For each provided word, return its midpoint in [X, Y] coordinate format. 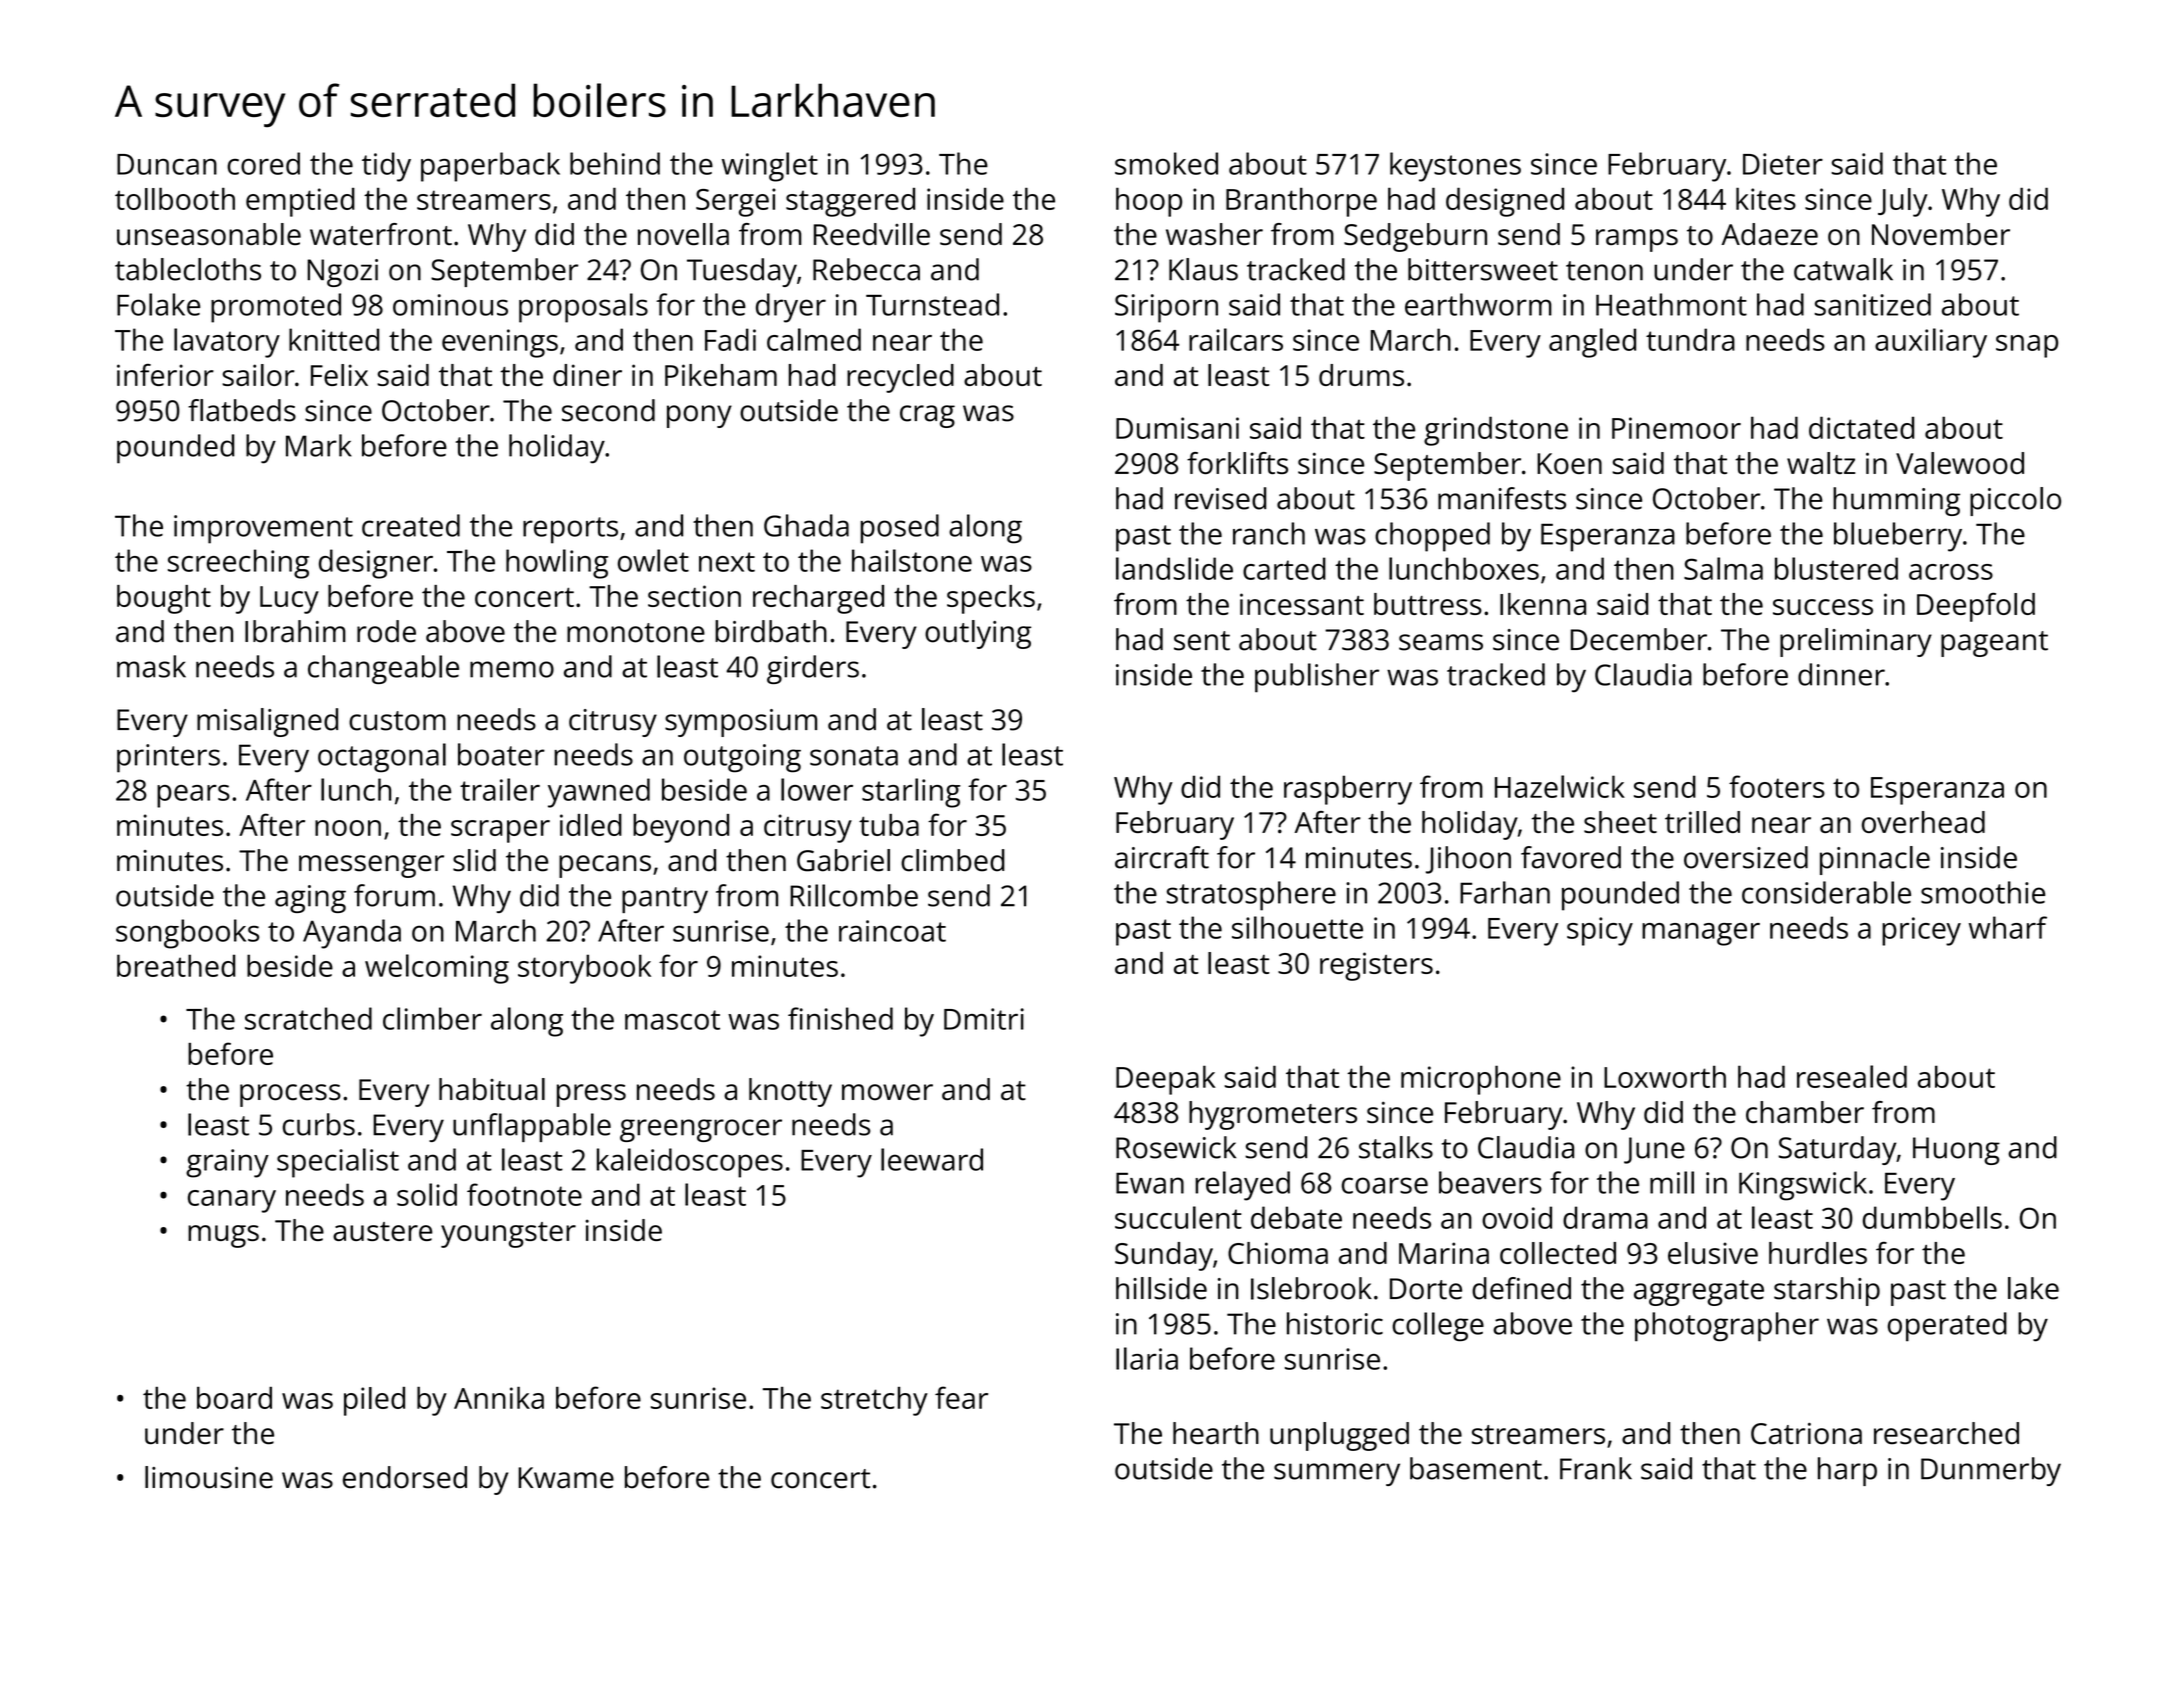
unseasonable [209, 234]
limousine [209, 1477]
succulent [1178, 1217]
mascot [672, 1020]
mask [151, 666]
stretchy [874, 1401]
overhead [1923, 822]
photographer [1727, 1327]
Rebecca [866, 269]
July [1903, 202]
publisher [1317, 678]
